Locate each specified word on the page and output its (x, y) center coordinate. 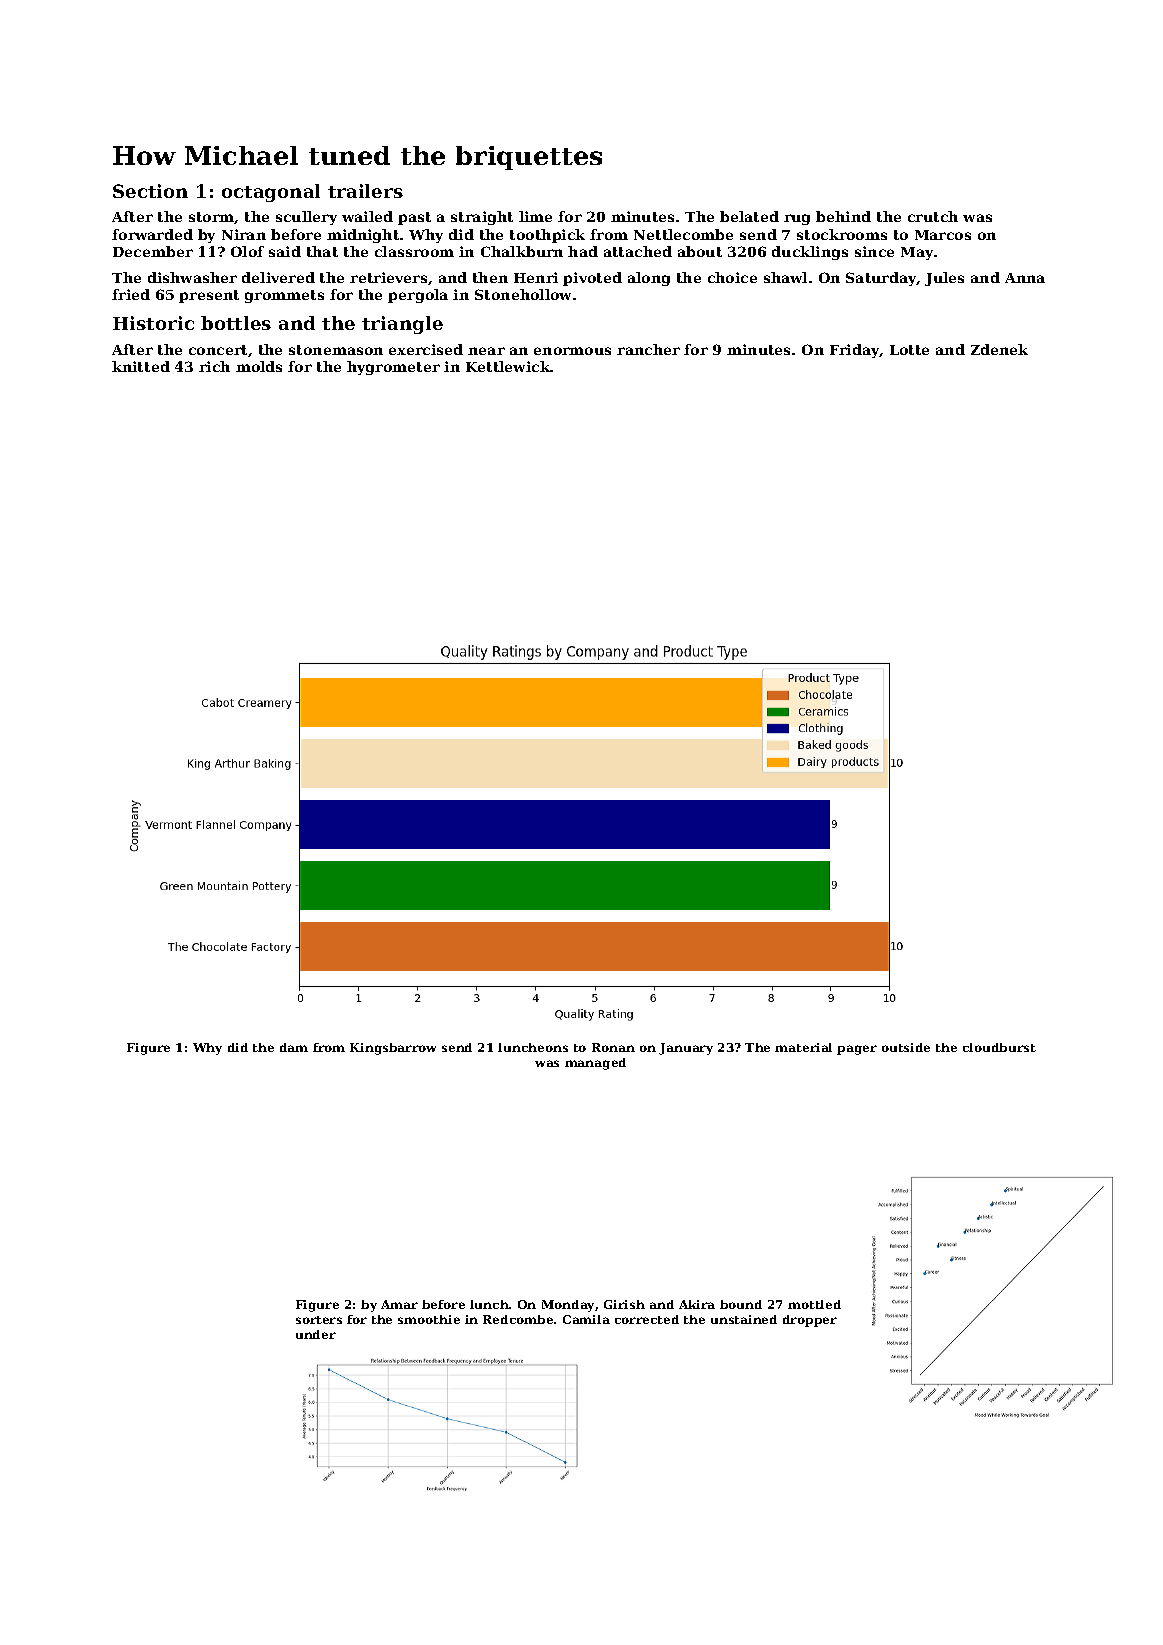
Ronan (613, 1047)
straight (482, 218)
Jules (944, 279)
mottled (814, 1304)
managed (595, 1064)
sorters (319, 1320)
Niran (244, 234)
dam (294, 1047)
